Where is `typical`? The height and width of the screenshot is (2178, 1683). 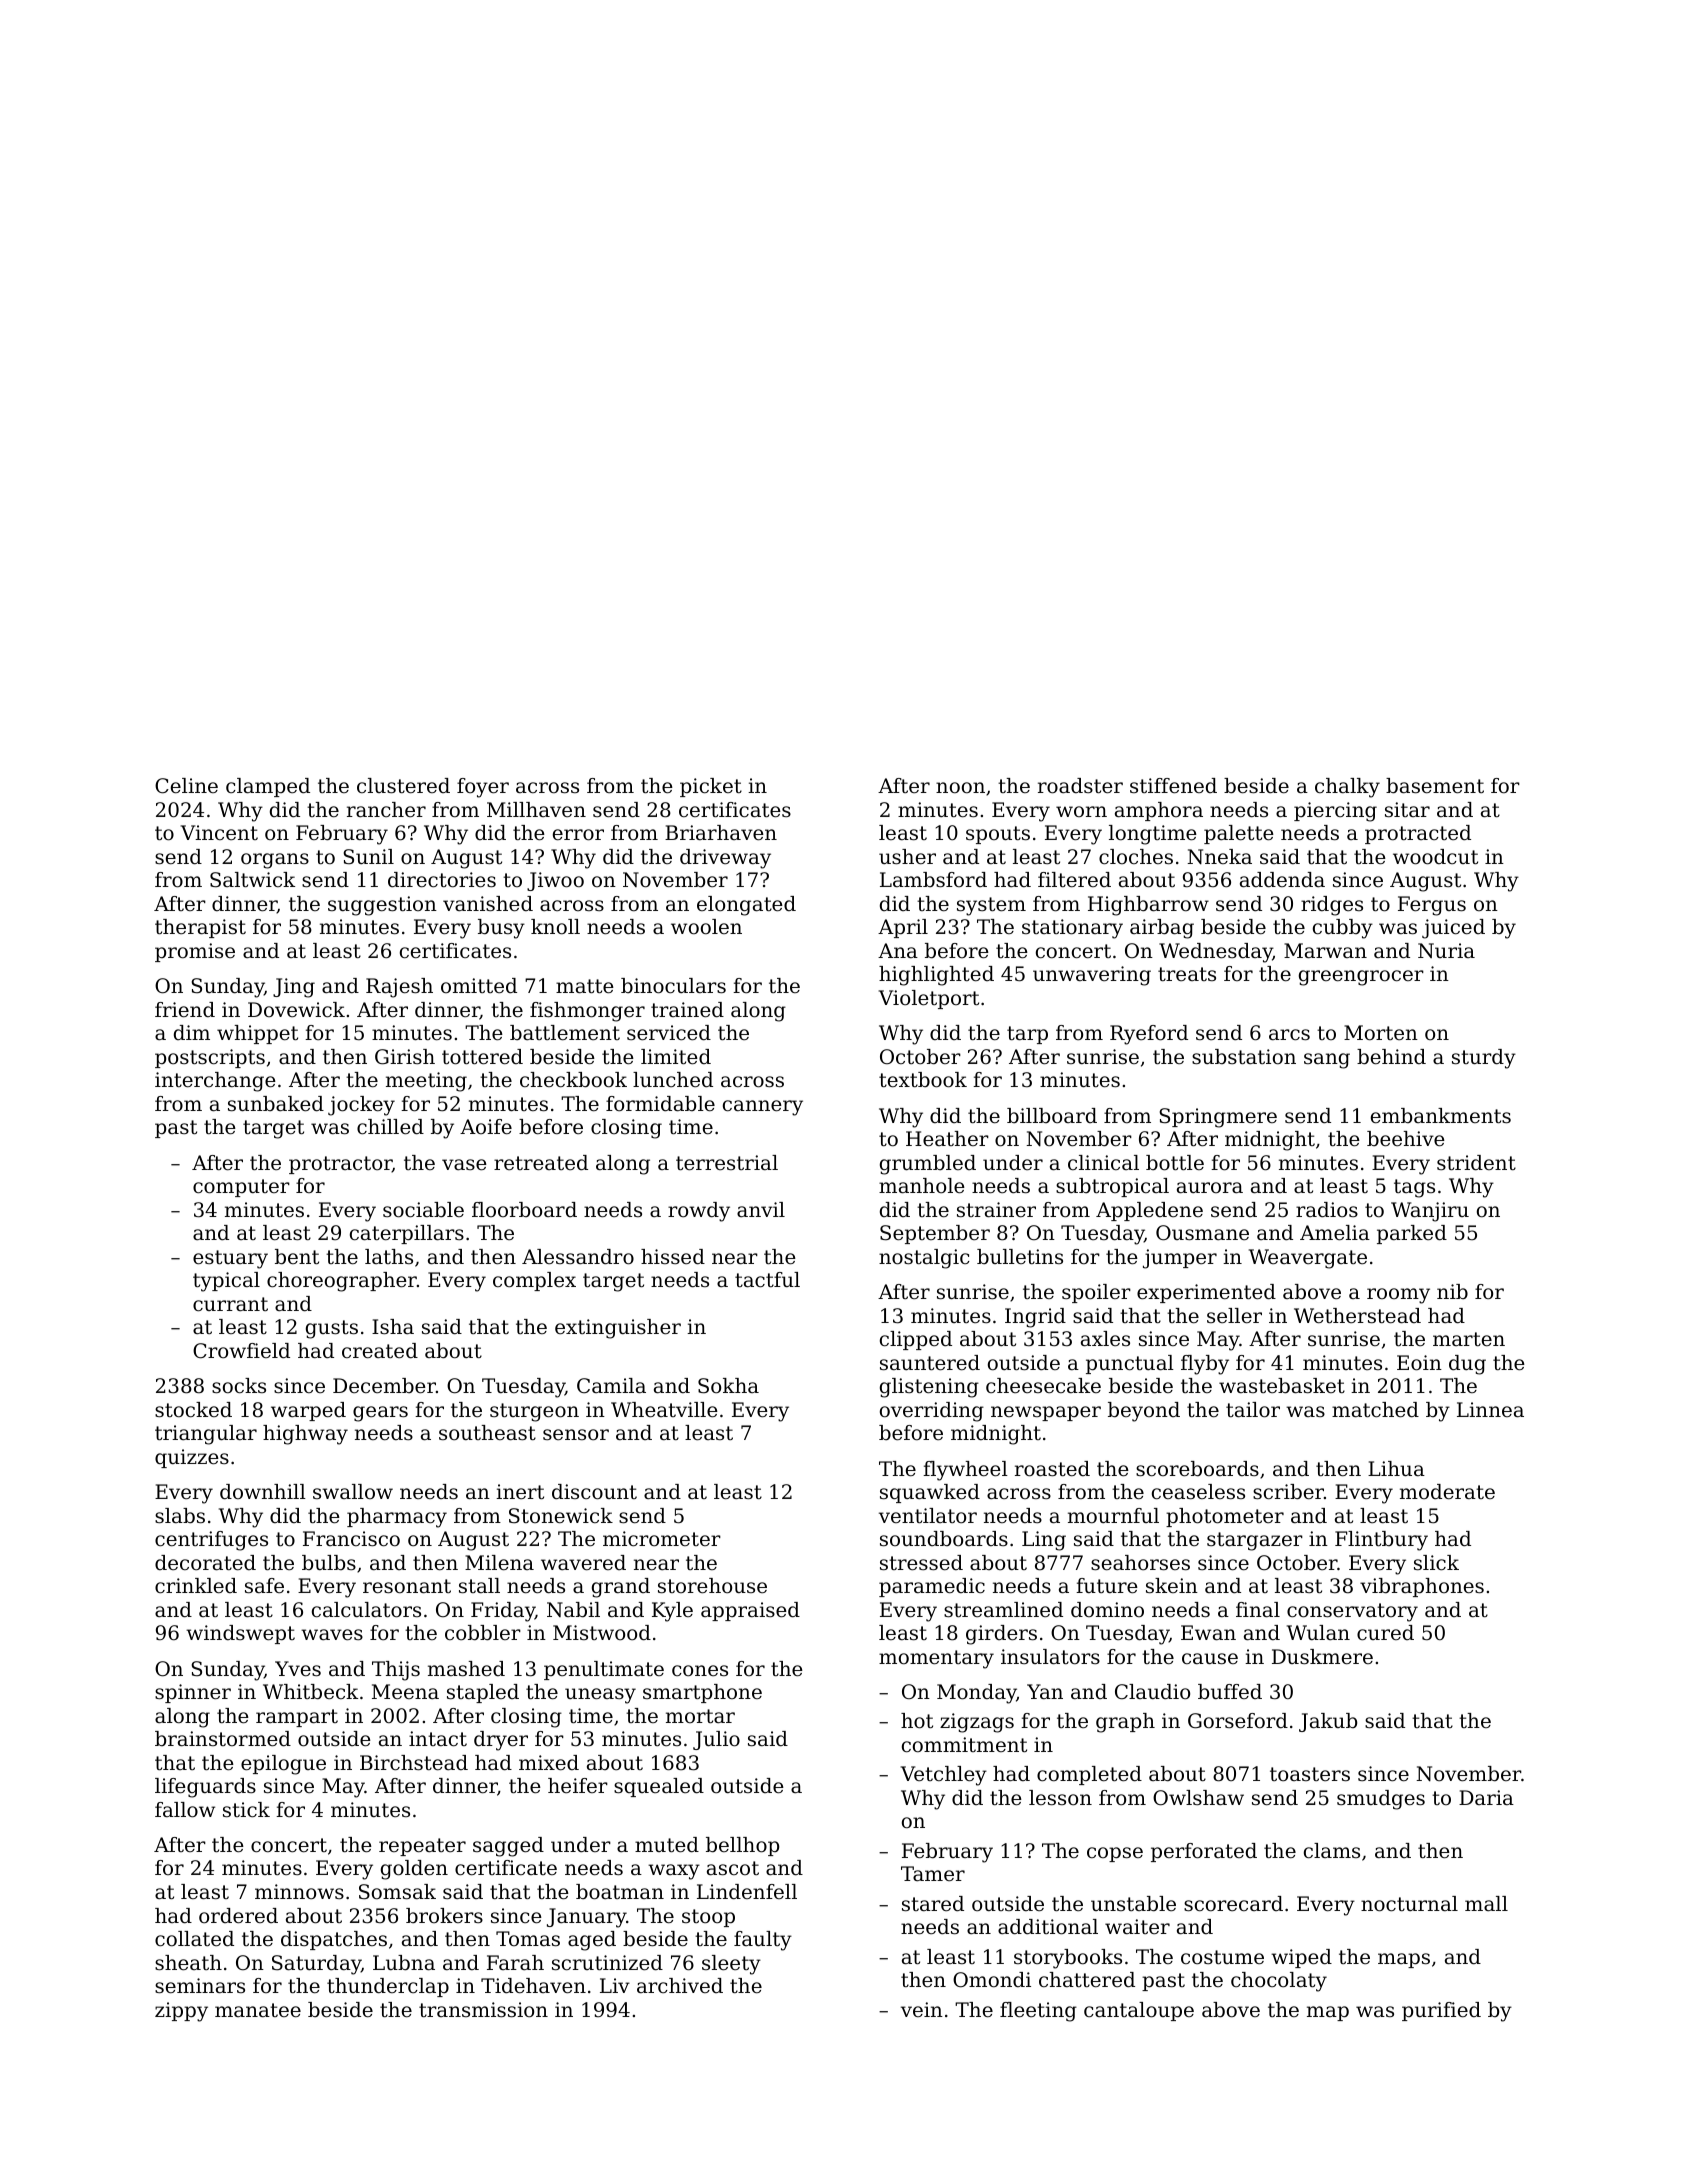 typical is located at coordinates (226, 1282).
